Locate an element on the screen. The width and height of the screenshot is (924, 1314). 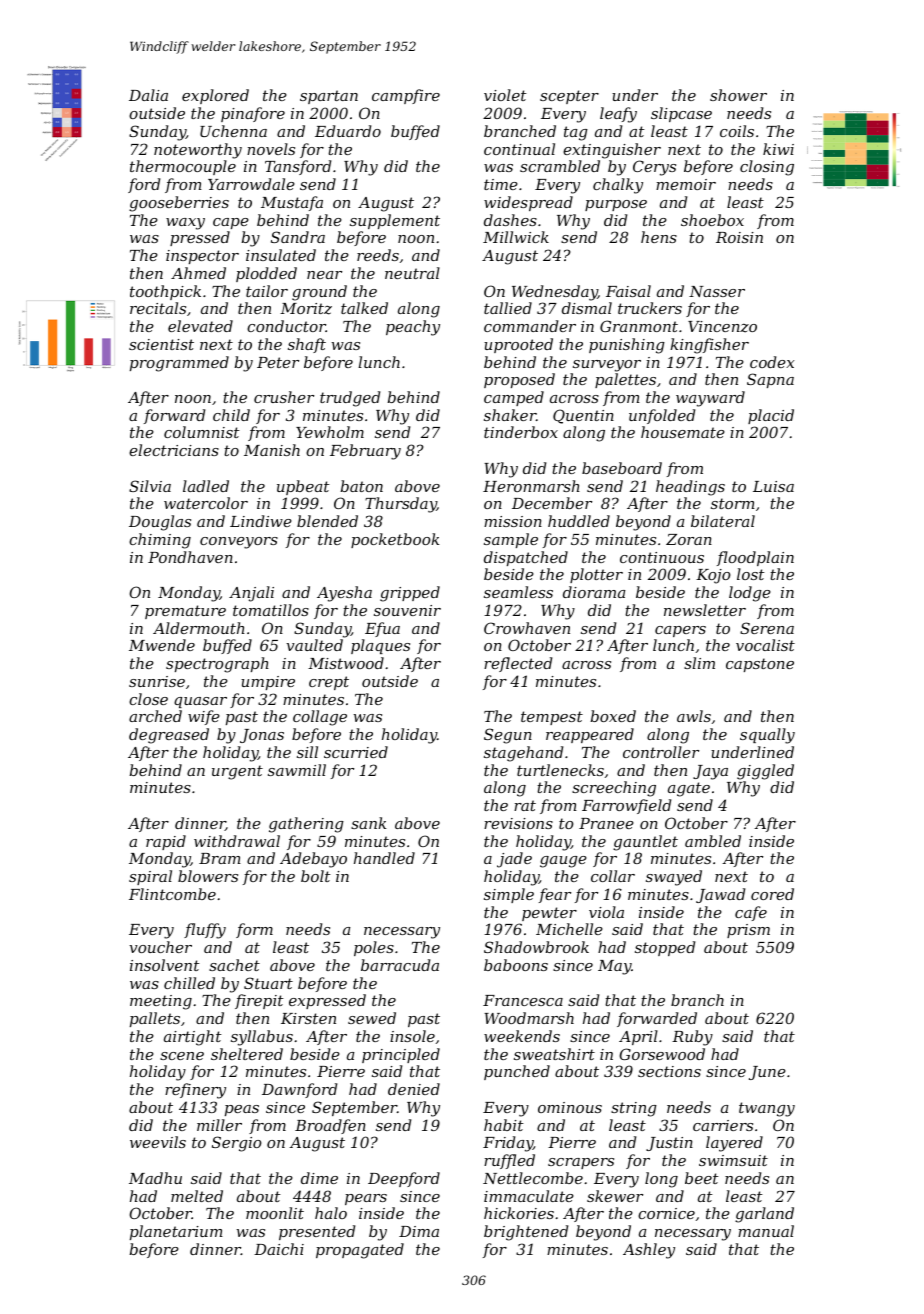
floodplain is located at coordinates (755, 558).
